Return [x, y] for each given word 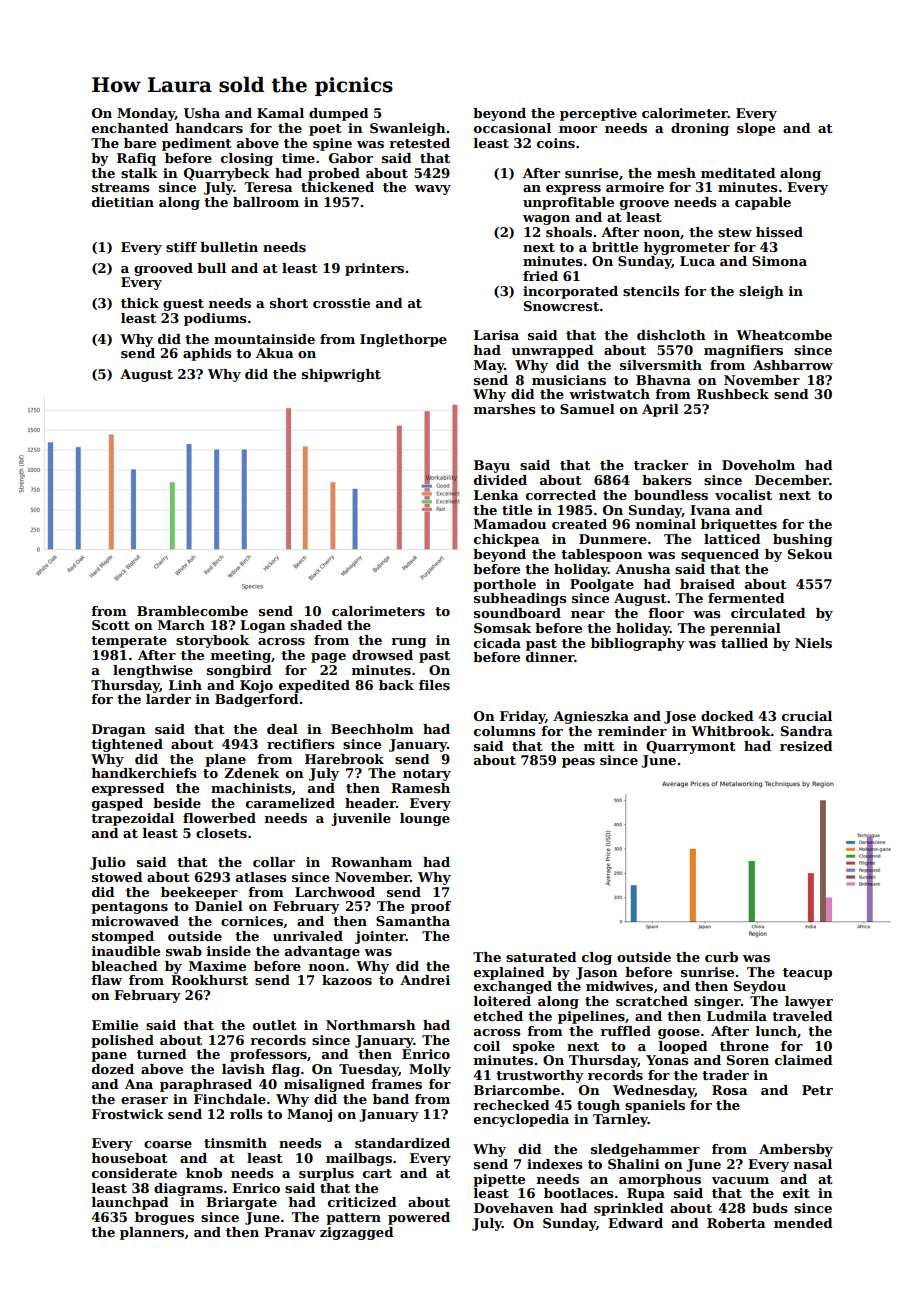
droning [700, 129]
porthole [504, 585]
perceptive [598, 114]
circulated [768, 613]
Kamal [280, 113]
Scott [111, 625]
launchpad [130, 1203]
